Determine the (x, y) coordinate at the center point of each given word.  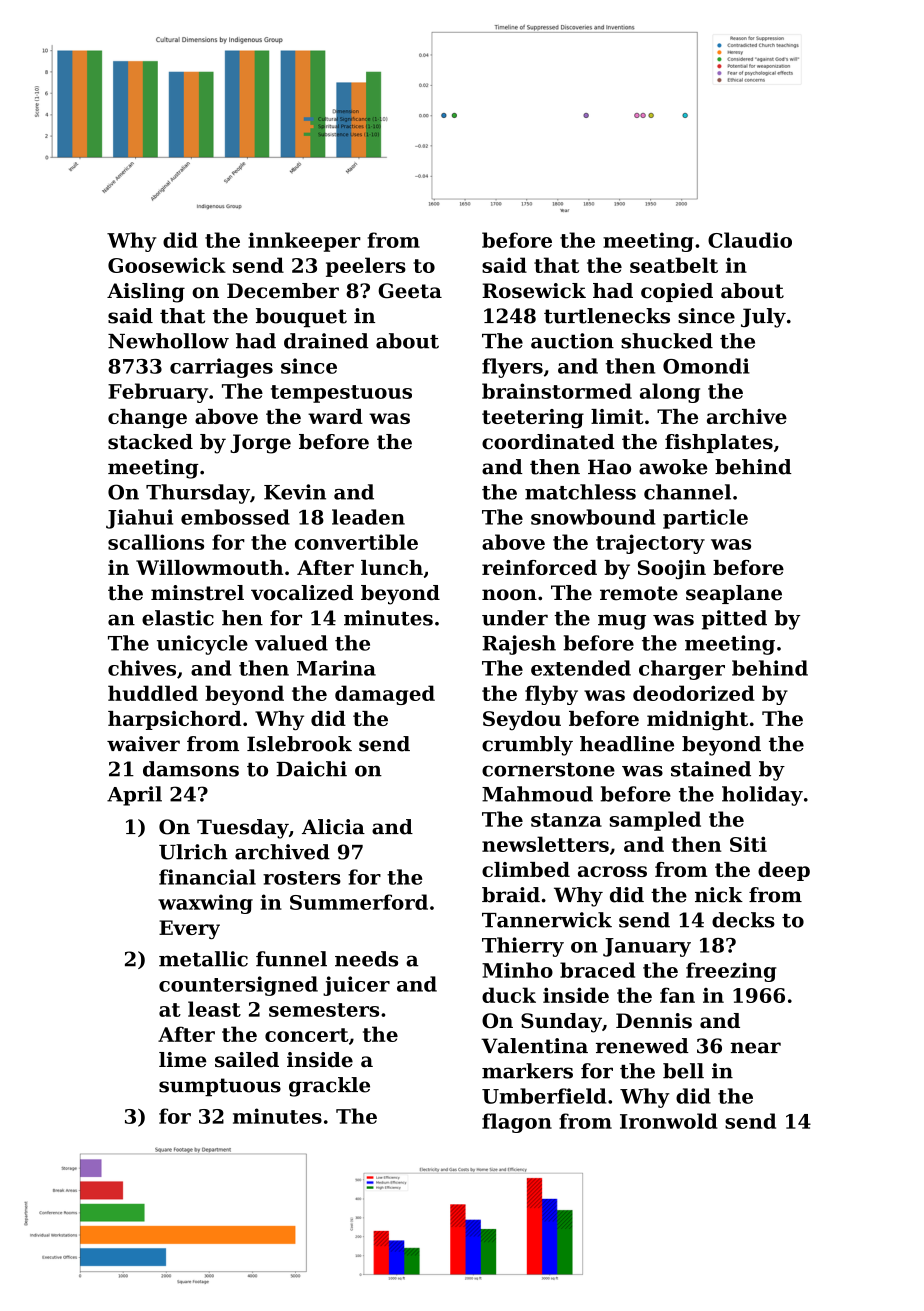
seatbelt (674, 265)
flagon (517, 1123)
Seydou (522, 720)
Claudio (750, 240)
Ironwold (668, 1121)
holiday (762, 796)
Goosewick (167, 265)
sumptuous (220, 1087)
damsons (191, 769)
